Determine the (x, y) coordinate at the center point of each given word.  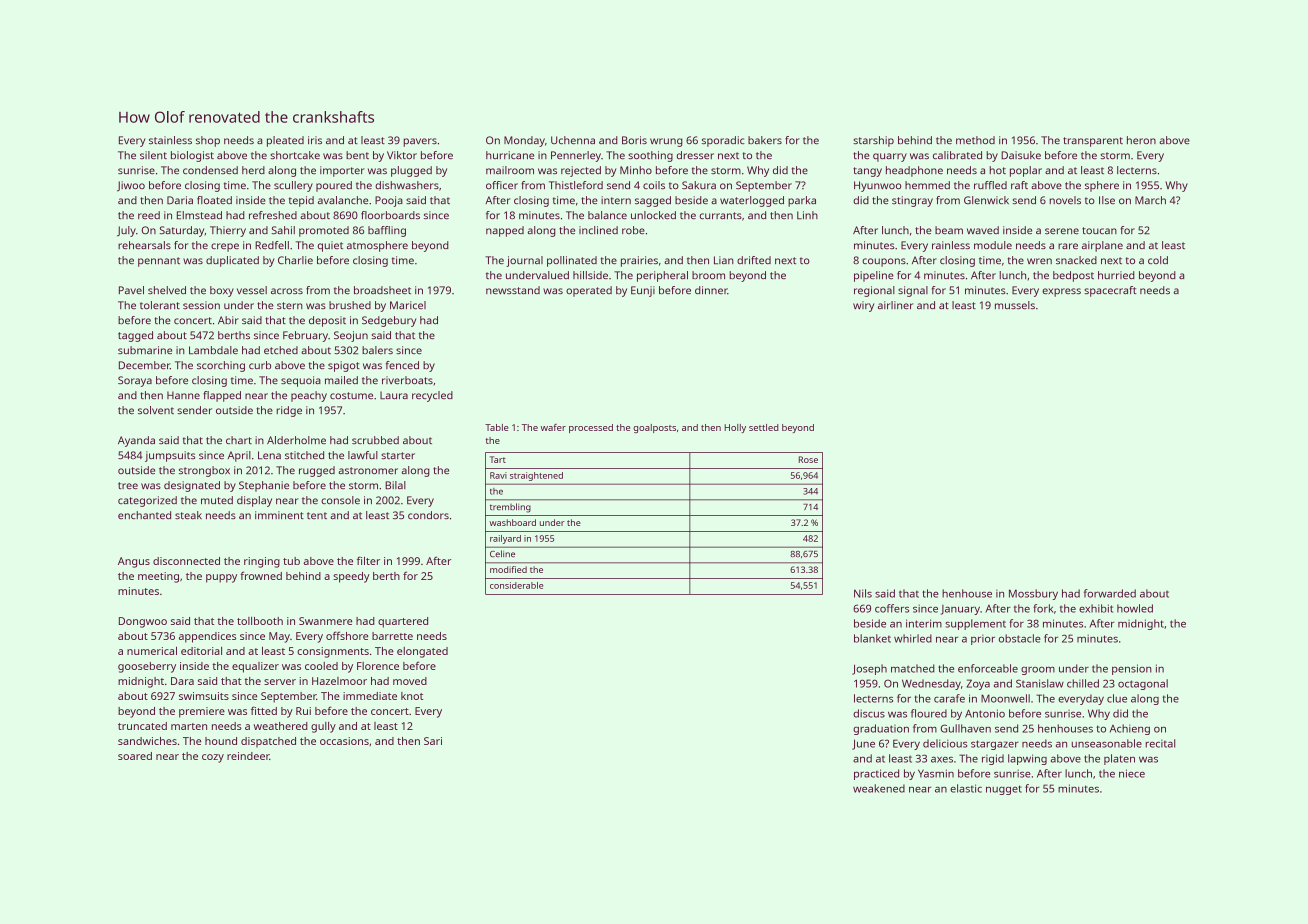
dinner (711, 290)
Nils (863, 593)
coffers (892, 608)
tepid (301, 201)
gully (323, 727)
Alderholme (296, 440)
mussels (1015, 305)
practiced (876, 774)
